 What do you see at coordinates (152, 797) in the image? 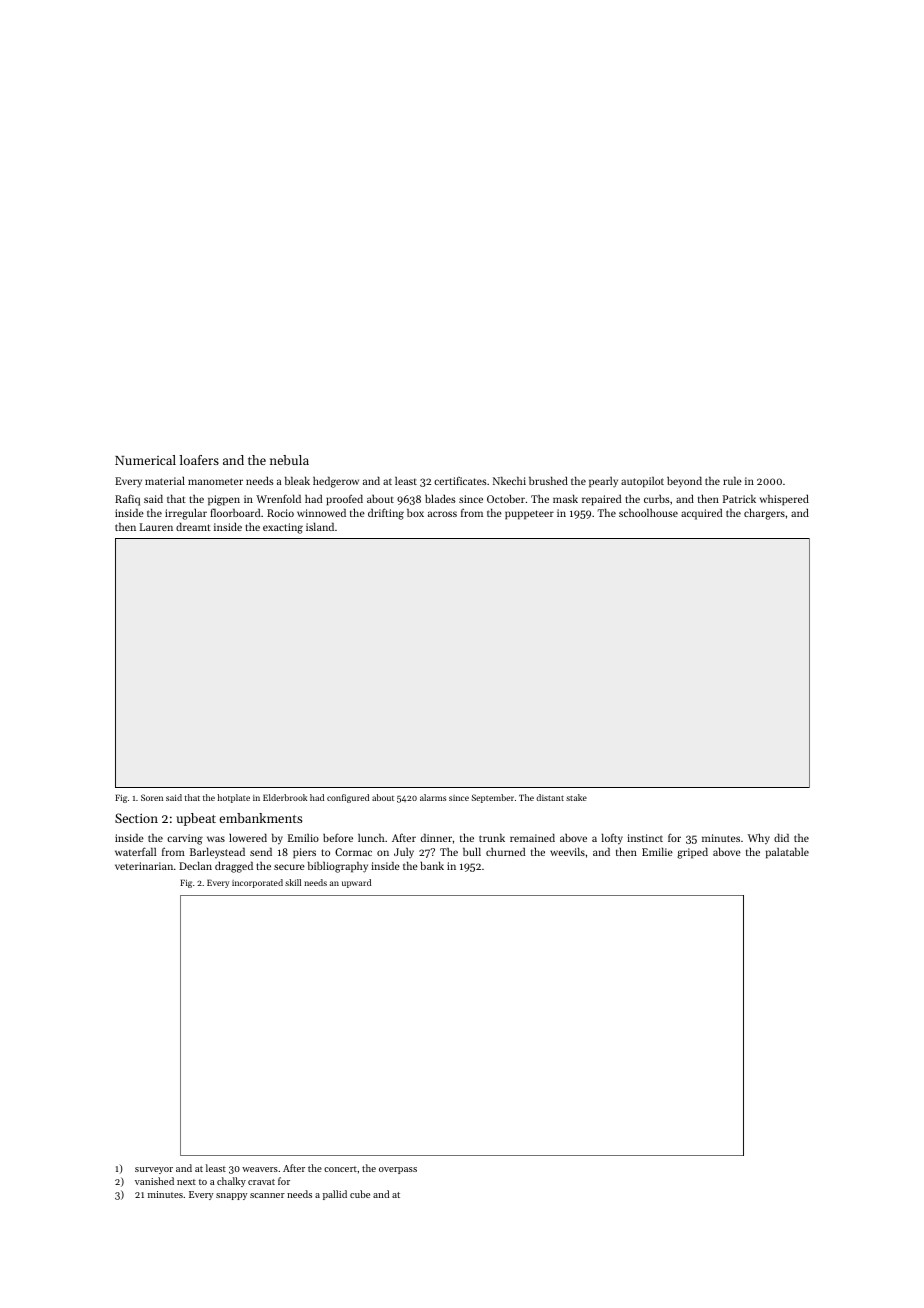
I see `Soren` at bounding box center [152, 797].
